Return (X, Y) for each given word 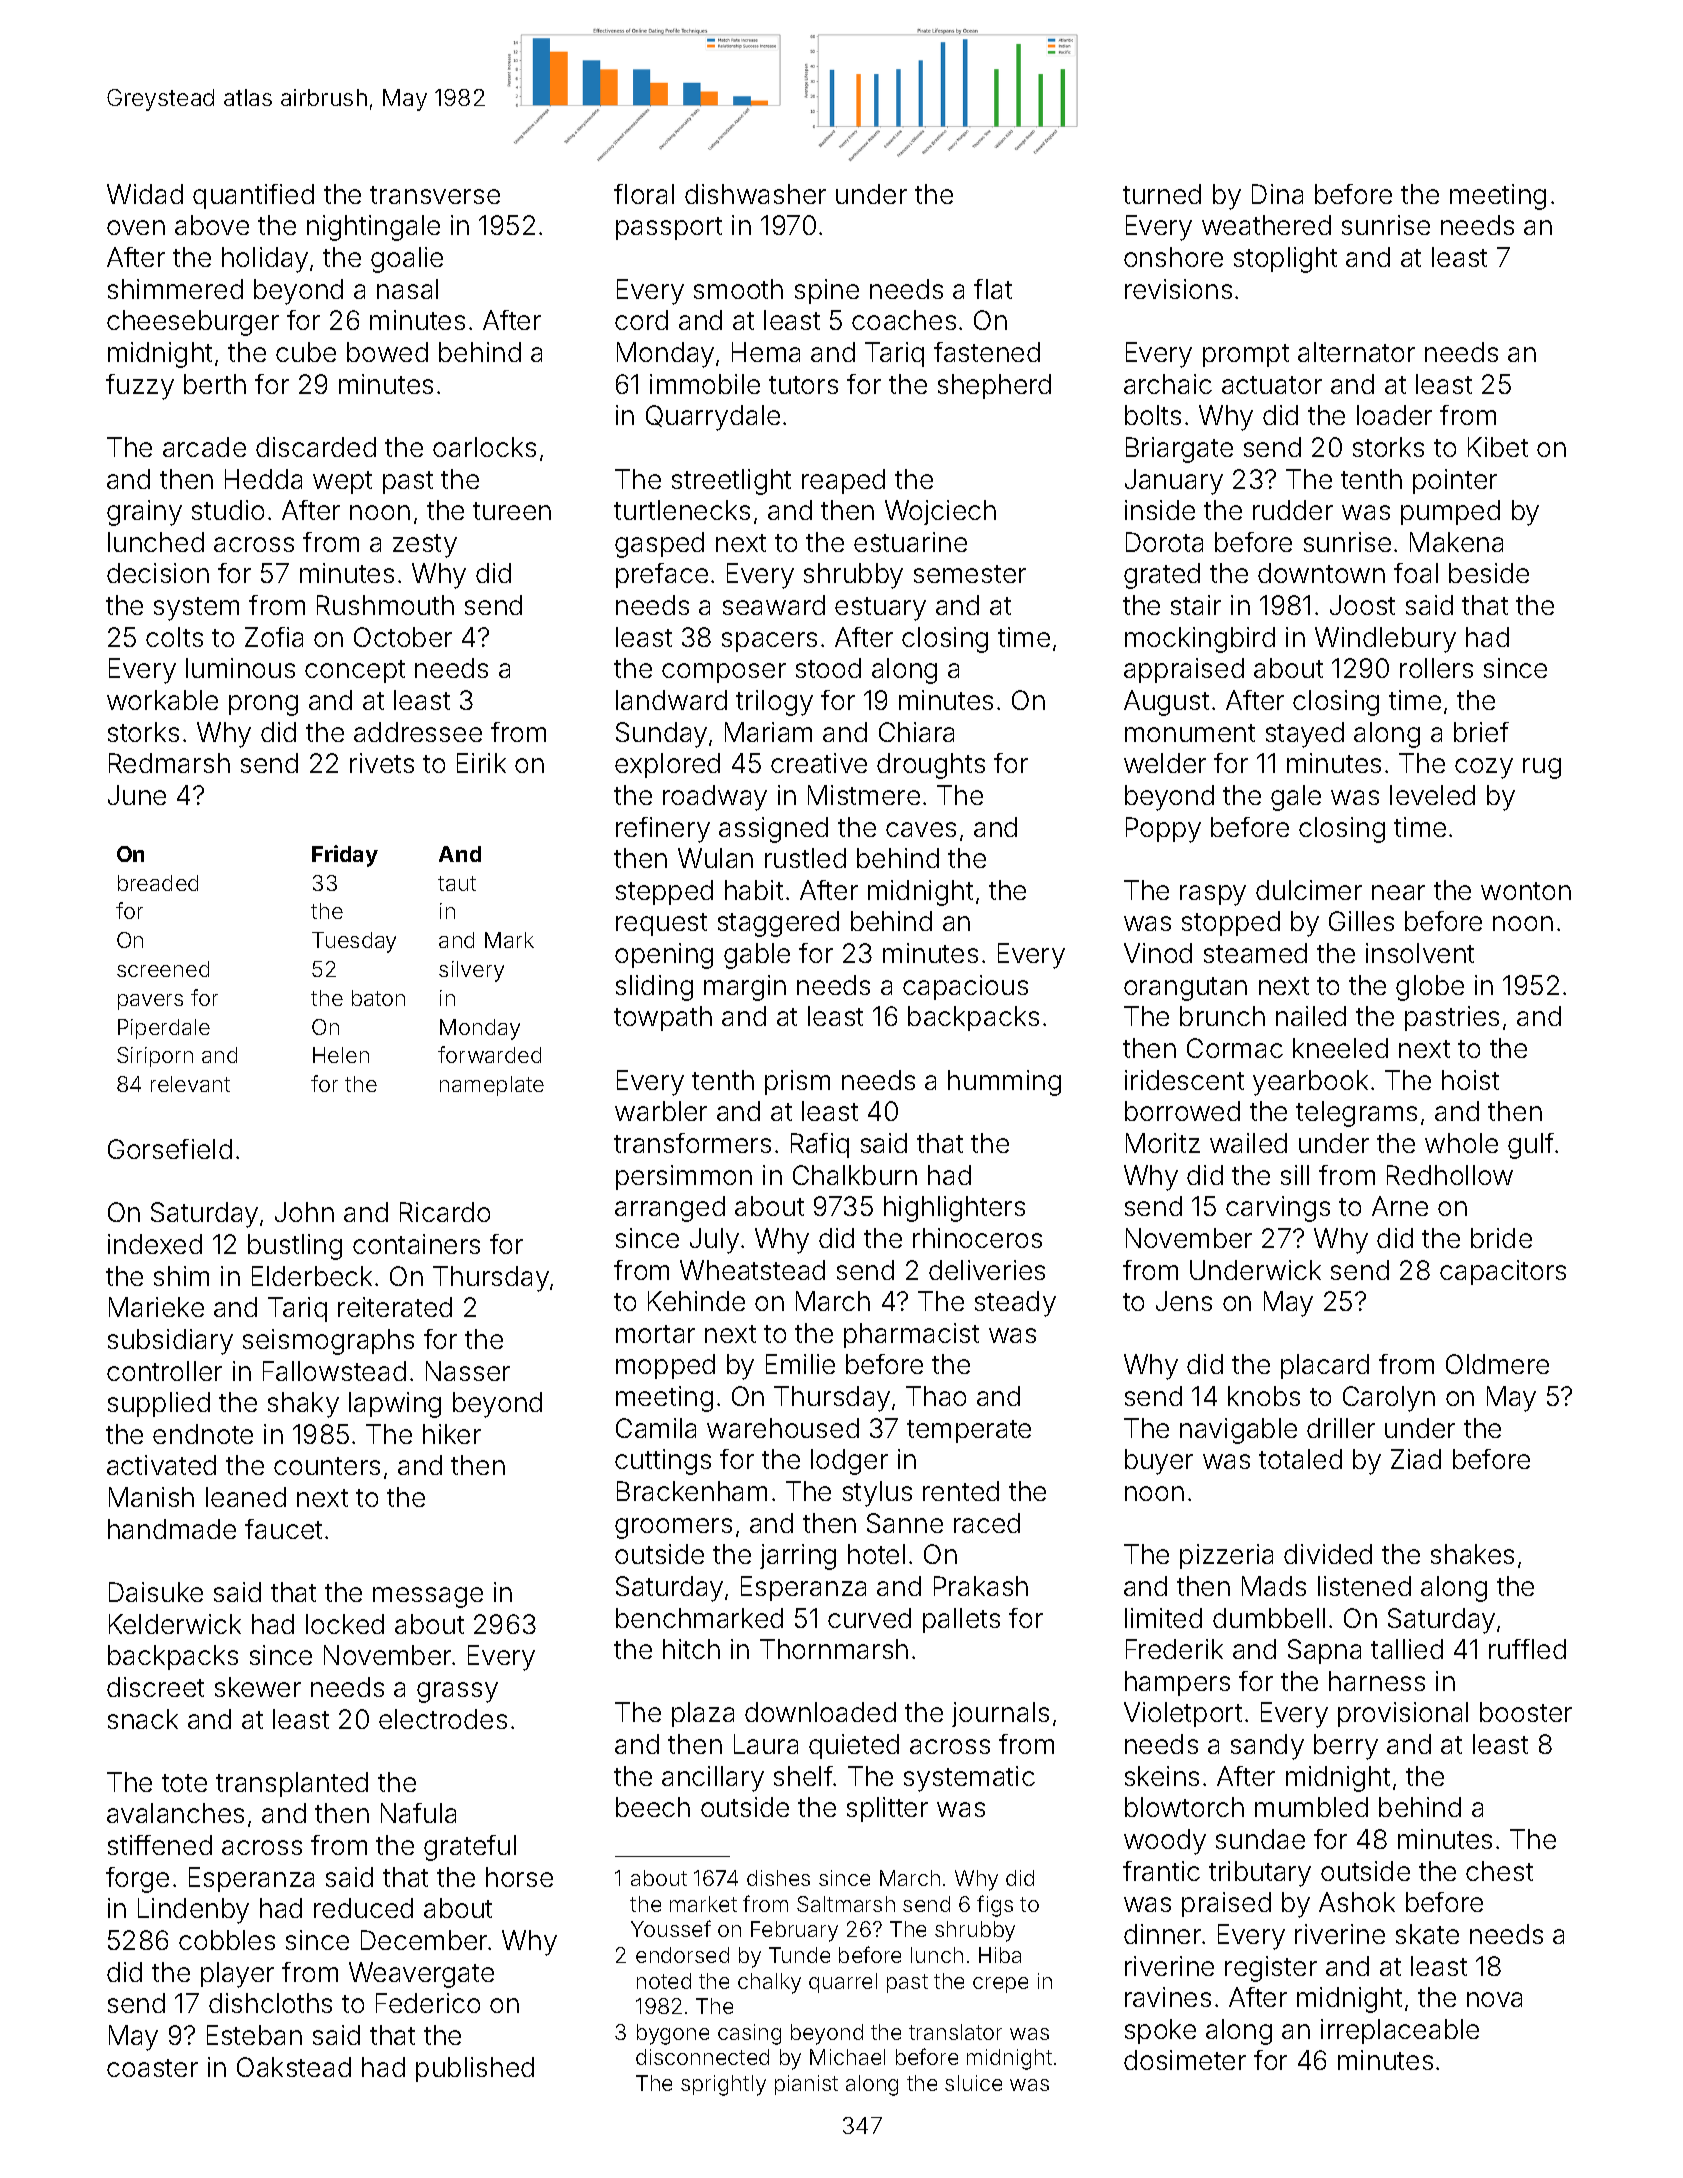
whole (1461, 1143)
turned (1162, 194)
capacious (965, 987)
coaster (152, 2068)
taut (457, 883)
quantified (253, 196)
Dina (1277, 194)
